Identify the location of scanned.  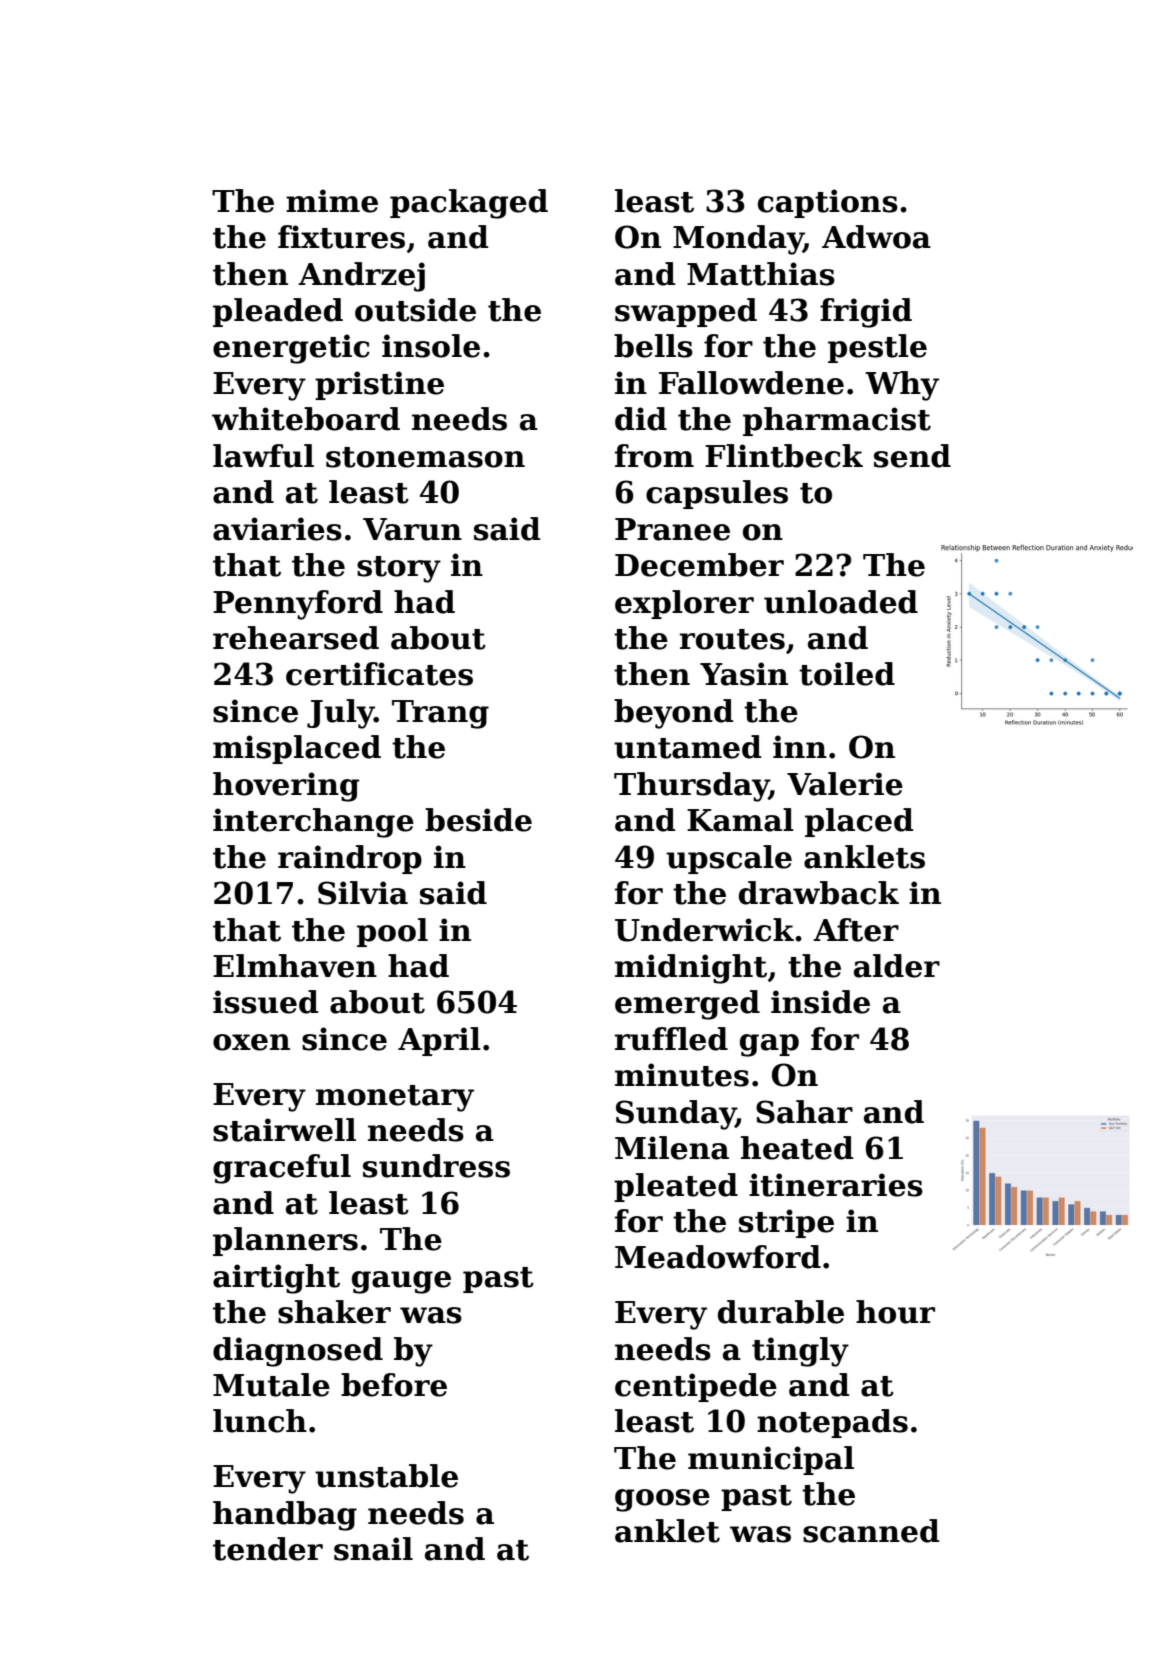
(871, 1531).
